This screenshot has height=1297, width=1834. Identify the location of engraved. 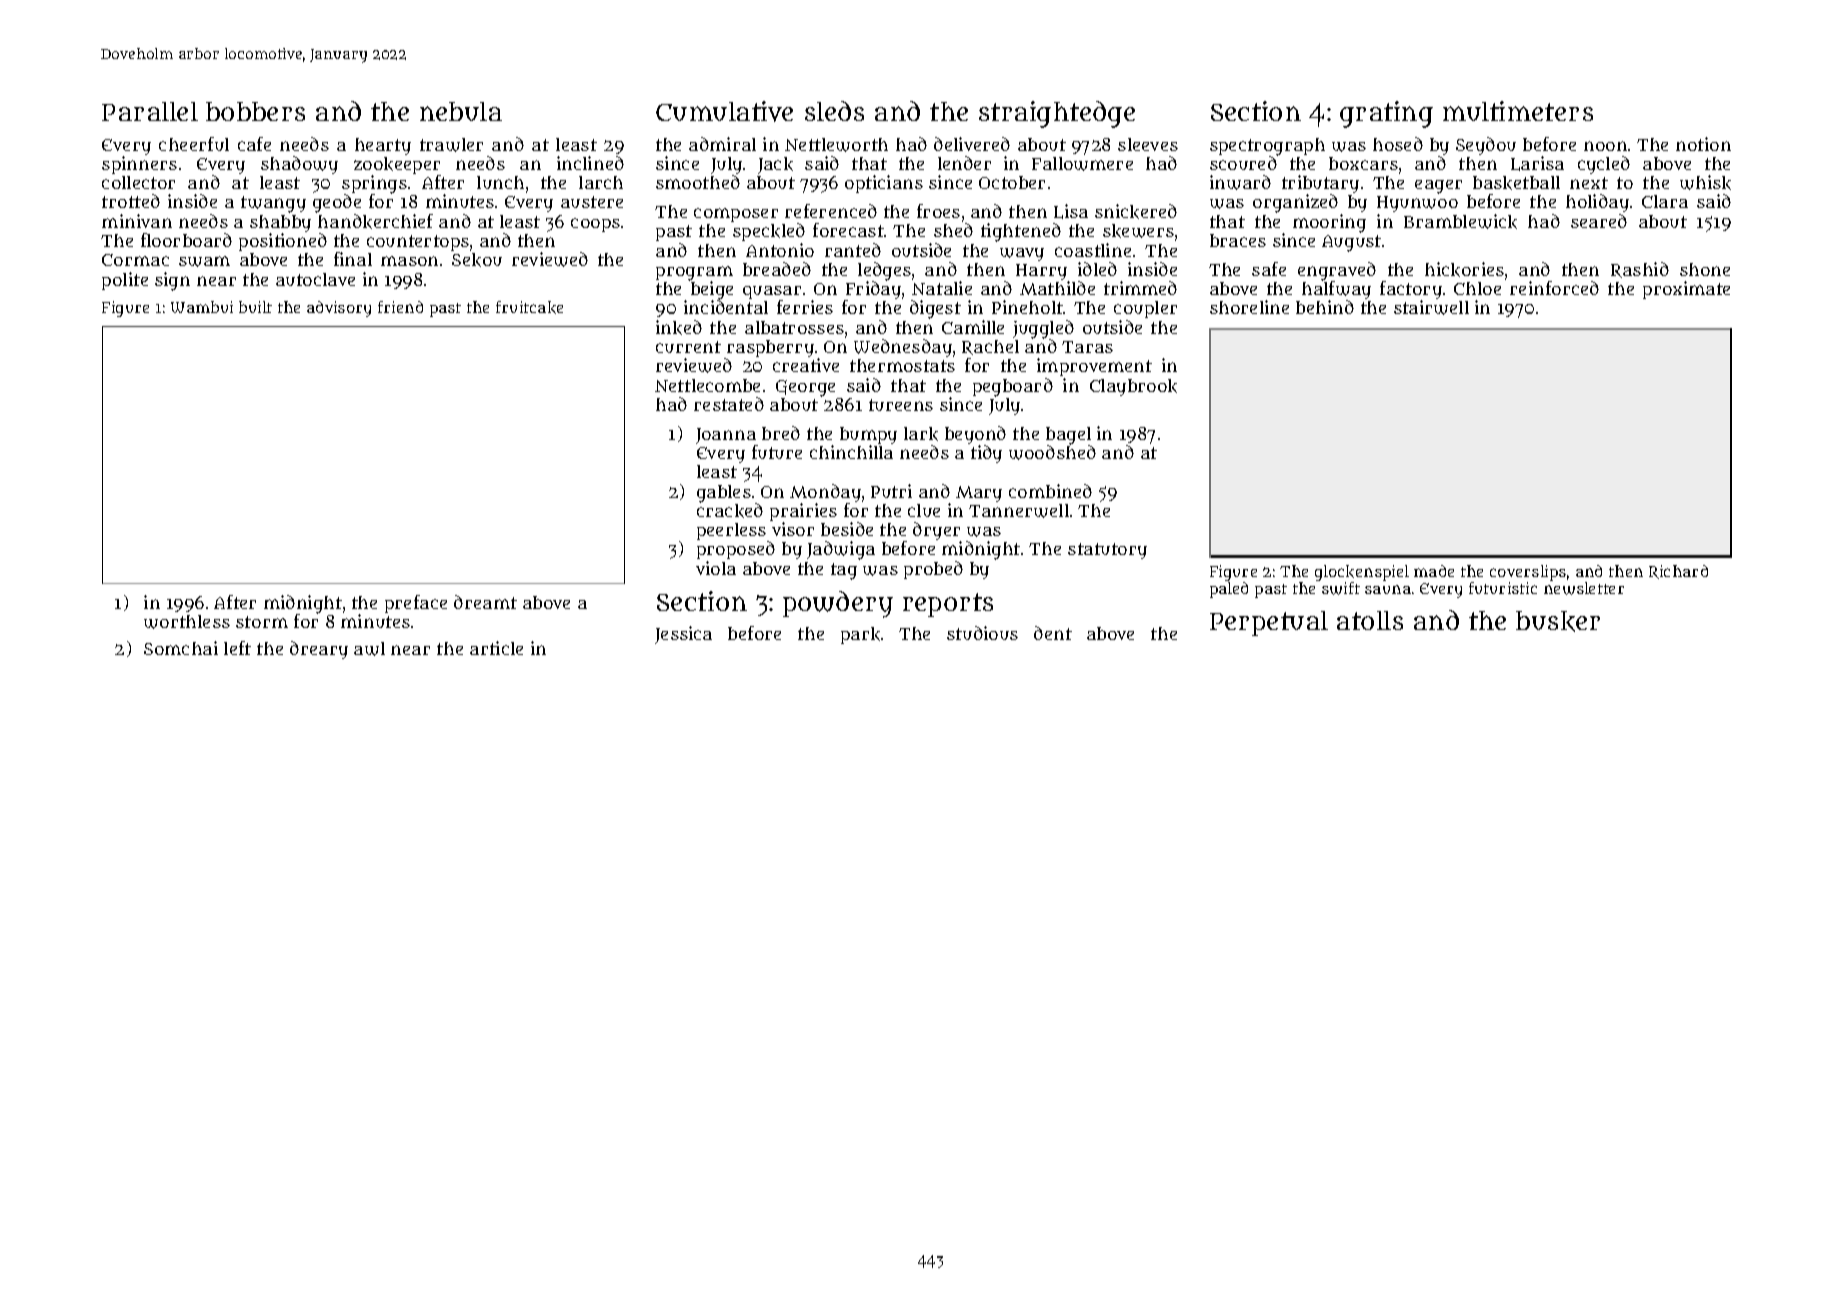
(1337, 271).
